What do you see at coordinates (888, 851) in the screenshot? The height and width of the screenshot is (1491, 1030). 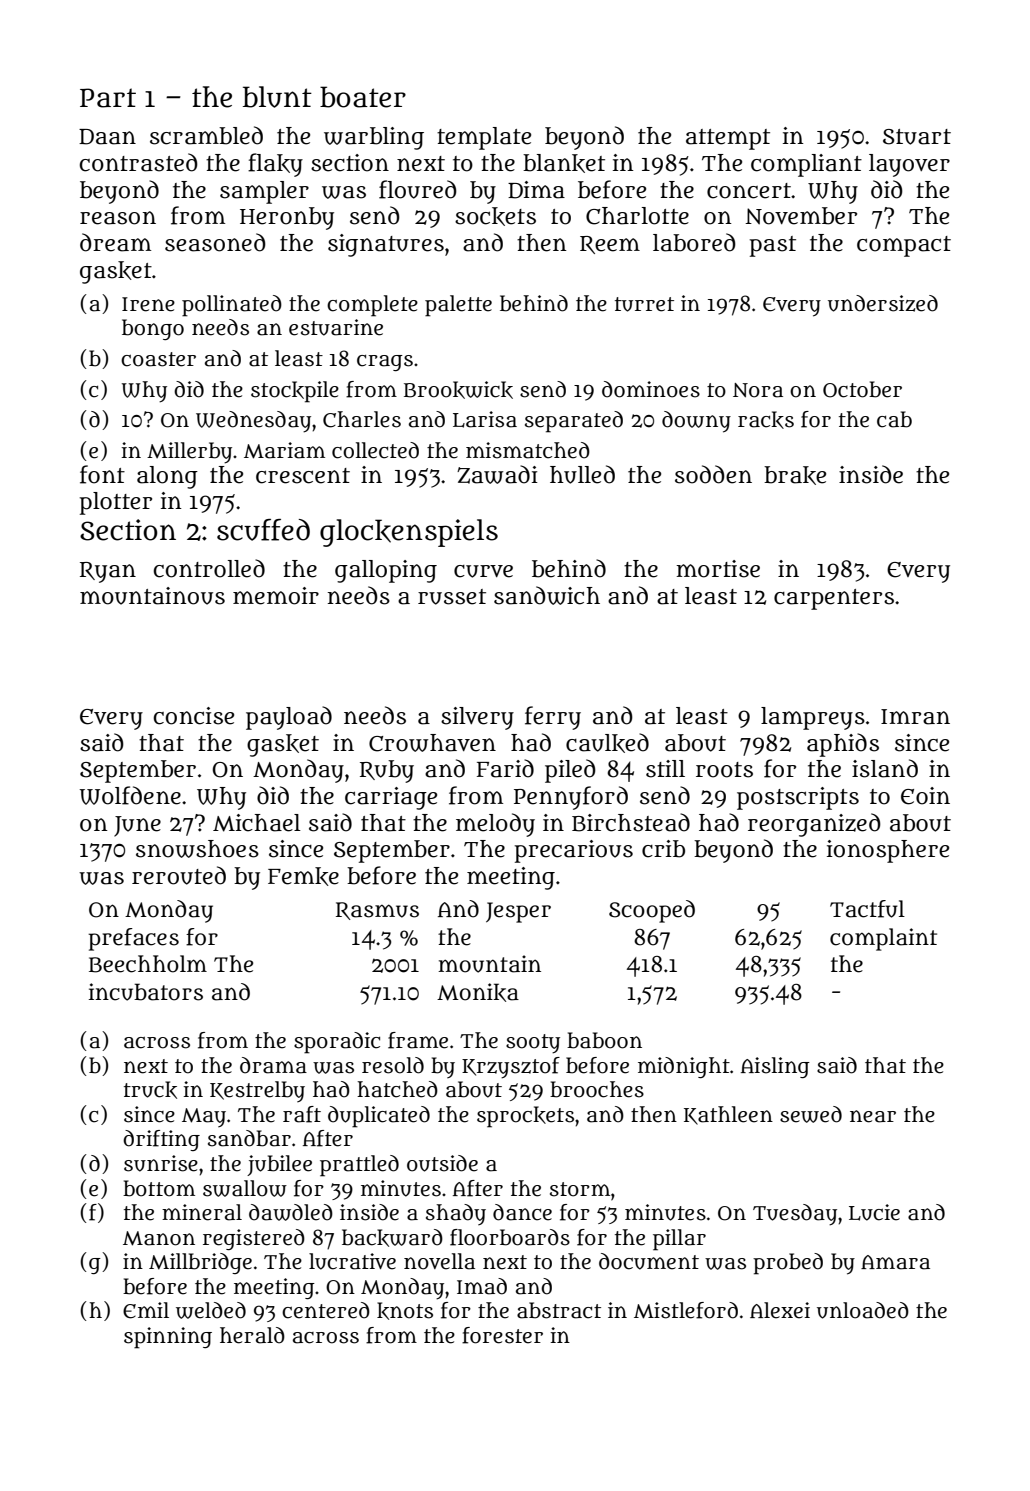 I see `ionosphere` at bounding box center [888, 851].
